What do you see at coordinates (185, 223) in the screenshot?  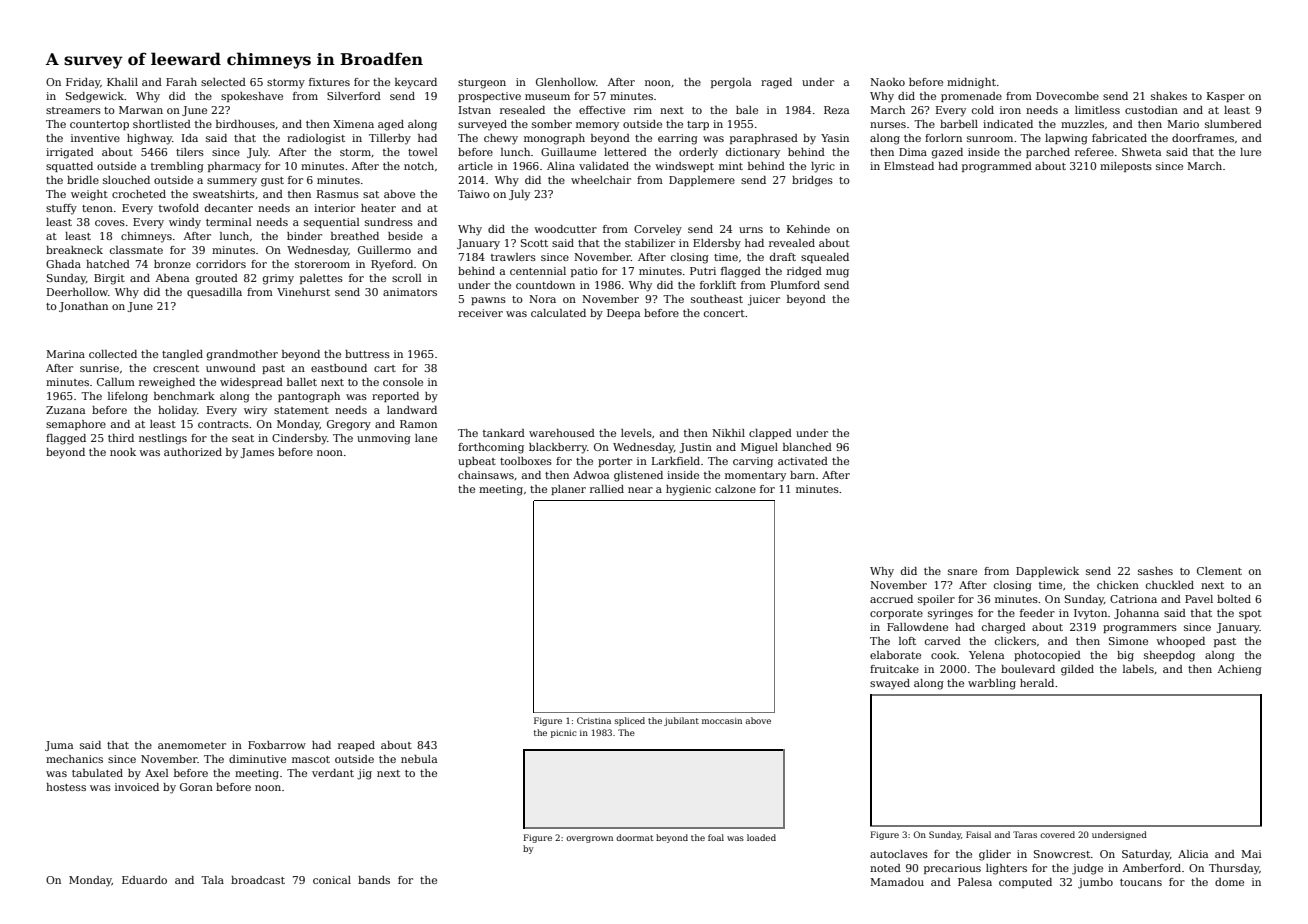 I see `windy` at bounding box center [185, 223].
